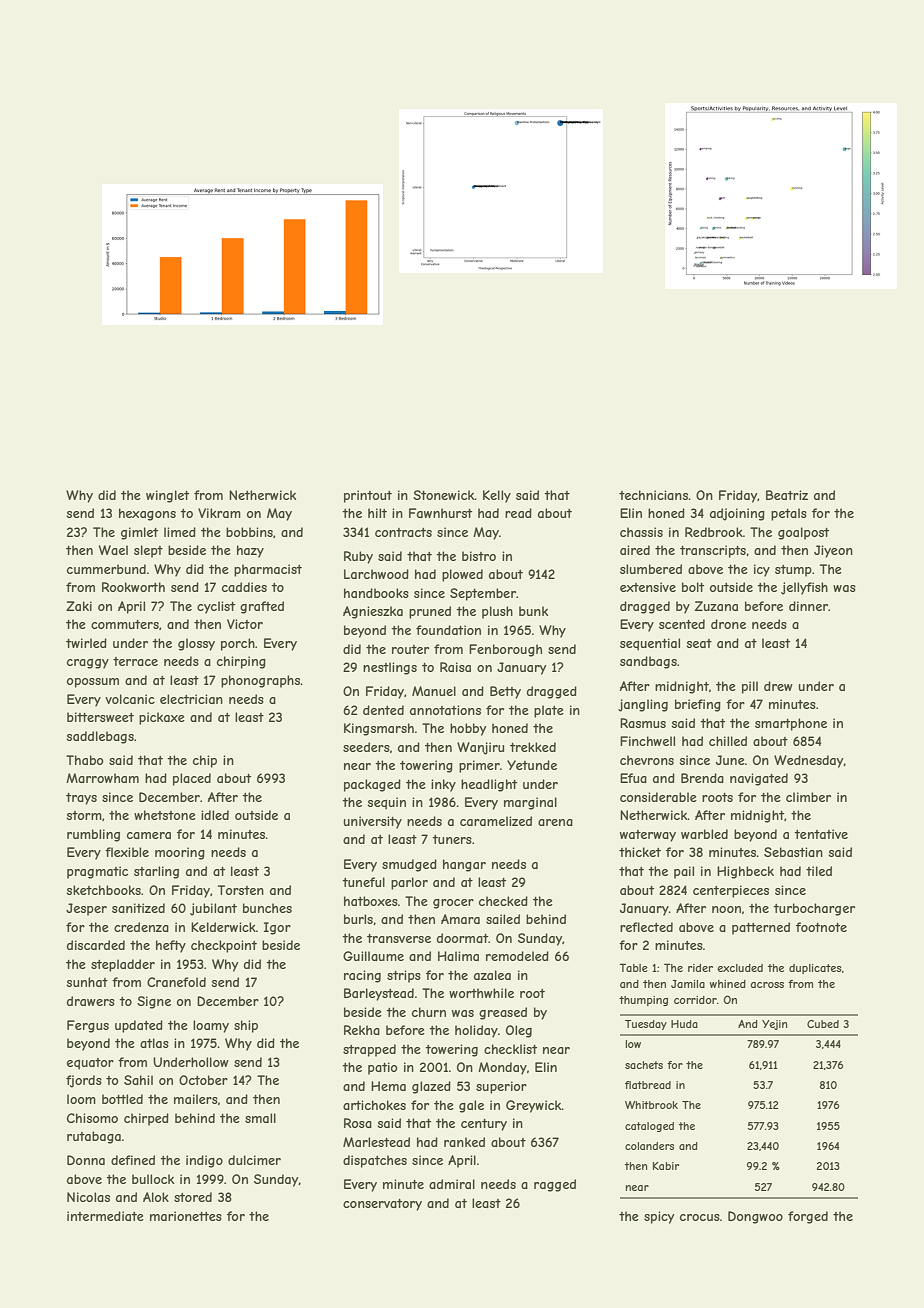  What do you see at coordinates (241, 890) in the image?
I see `Torsten` at bounding box center [241, 890].
